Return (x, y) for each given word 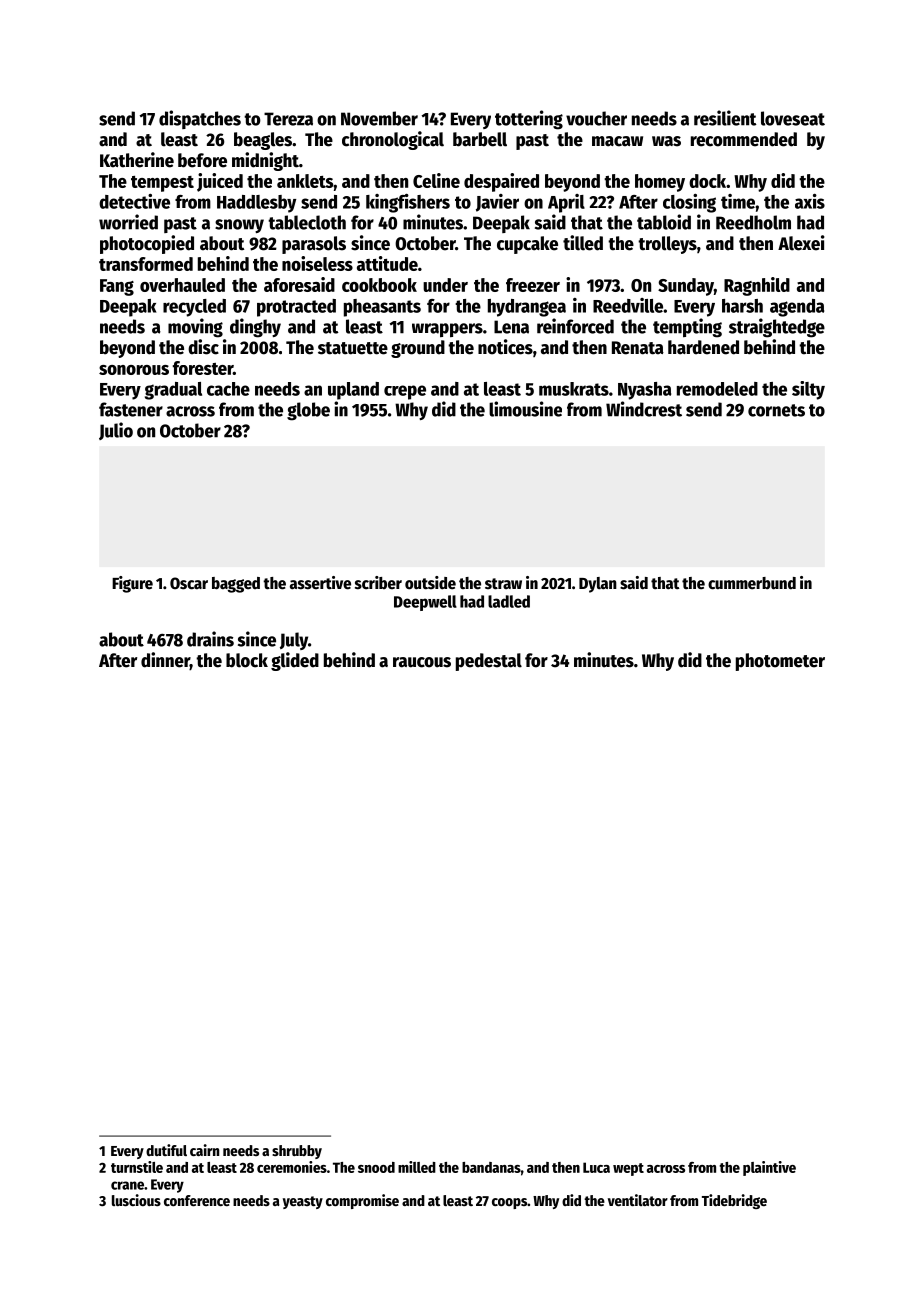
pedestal (489, 662)
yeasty (303, 1202)
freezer (533, 285)
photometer (780, 662)
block (247, 660)
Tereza (288, 119)
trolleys (667, 245)
